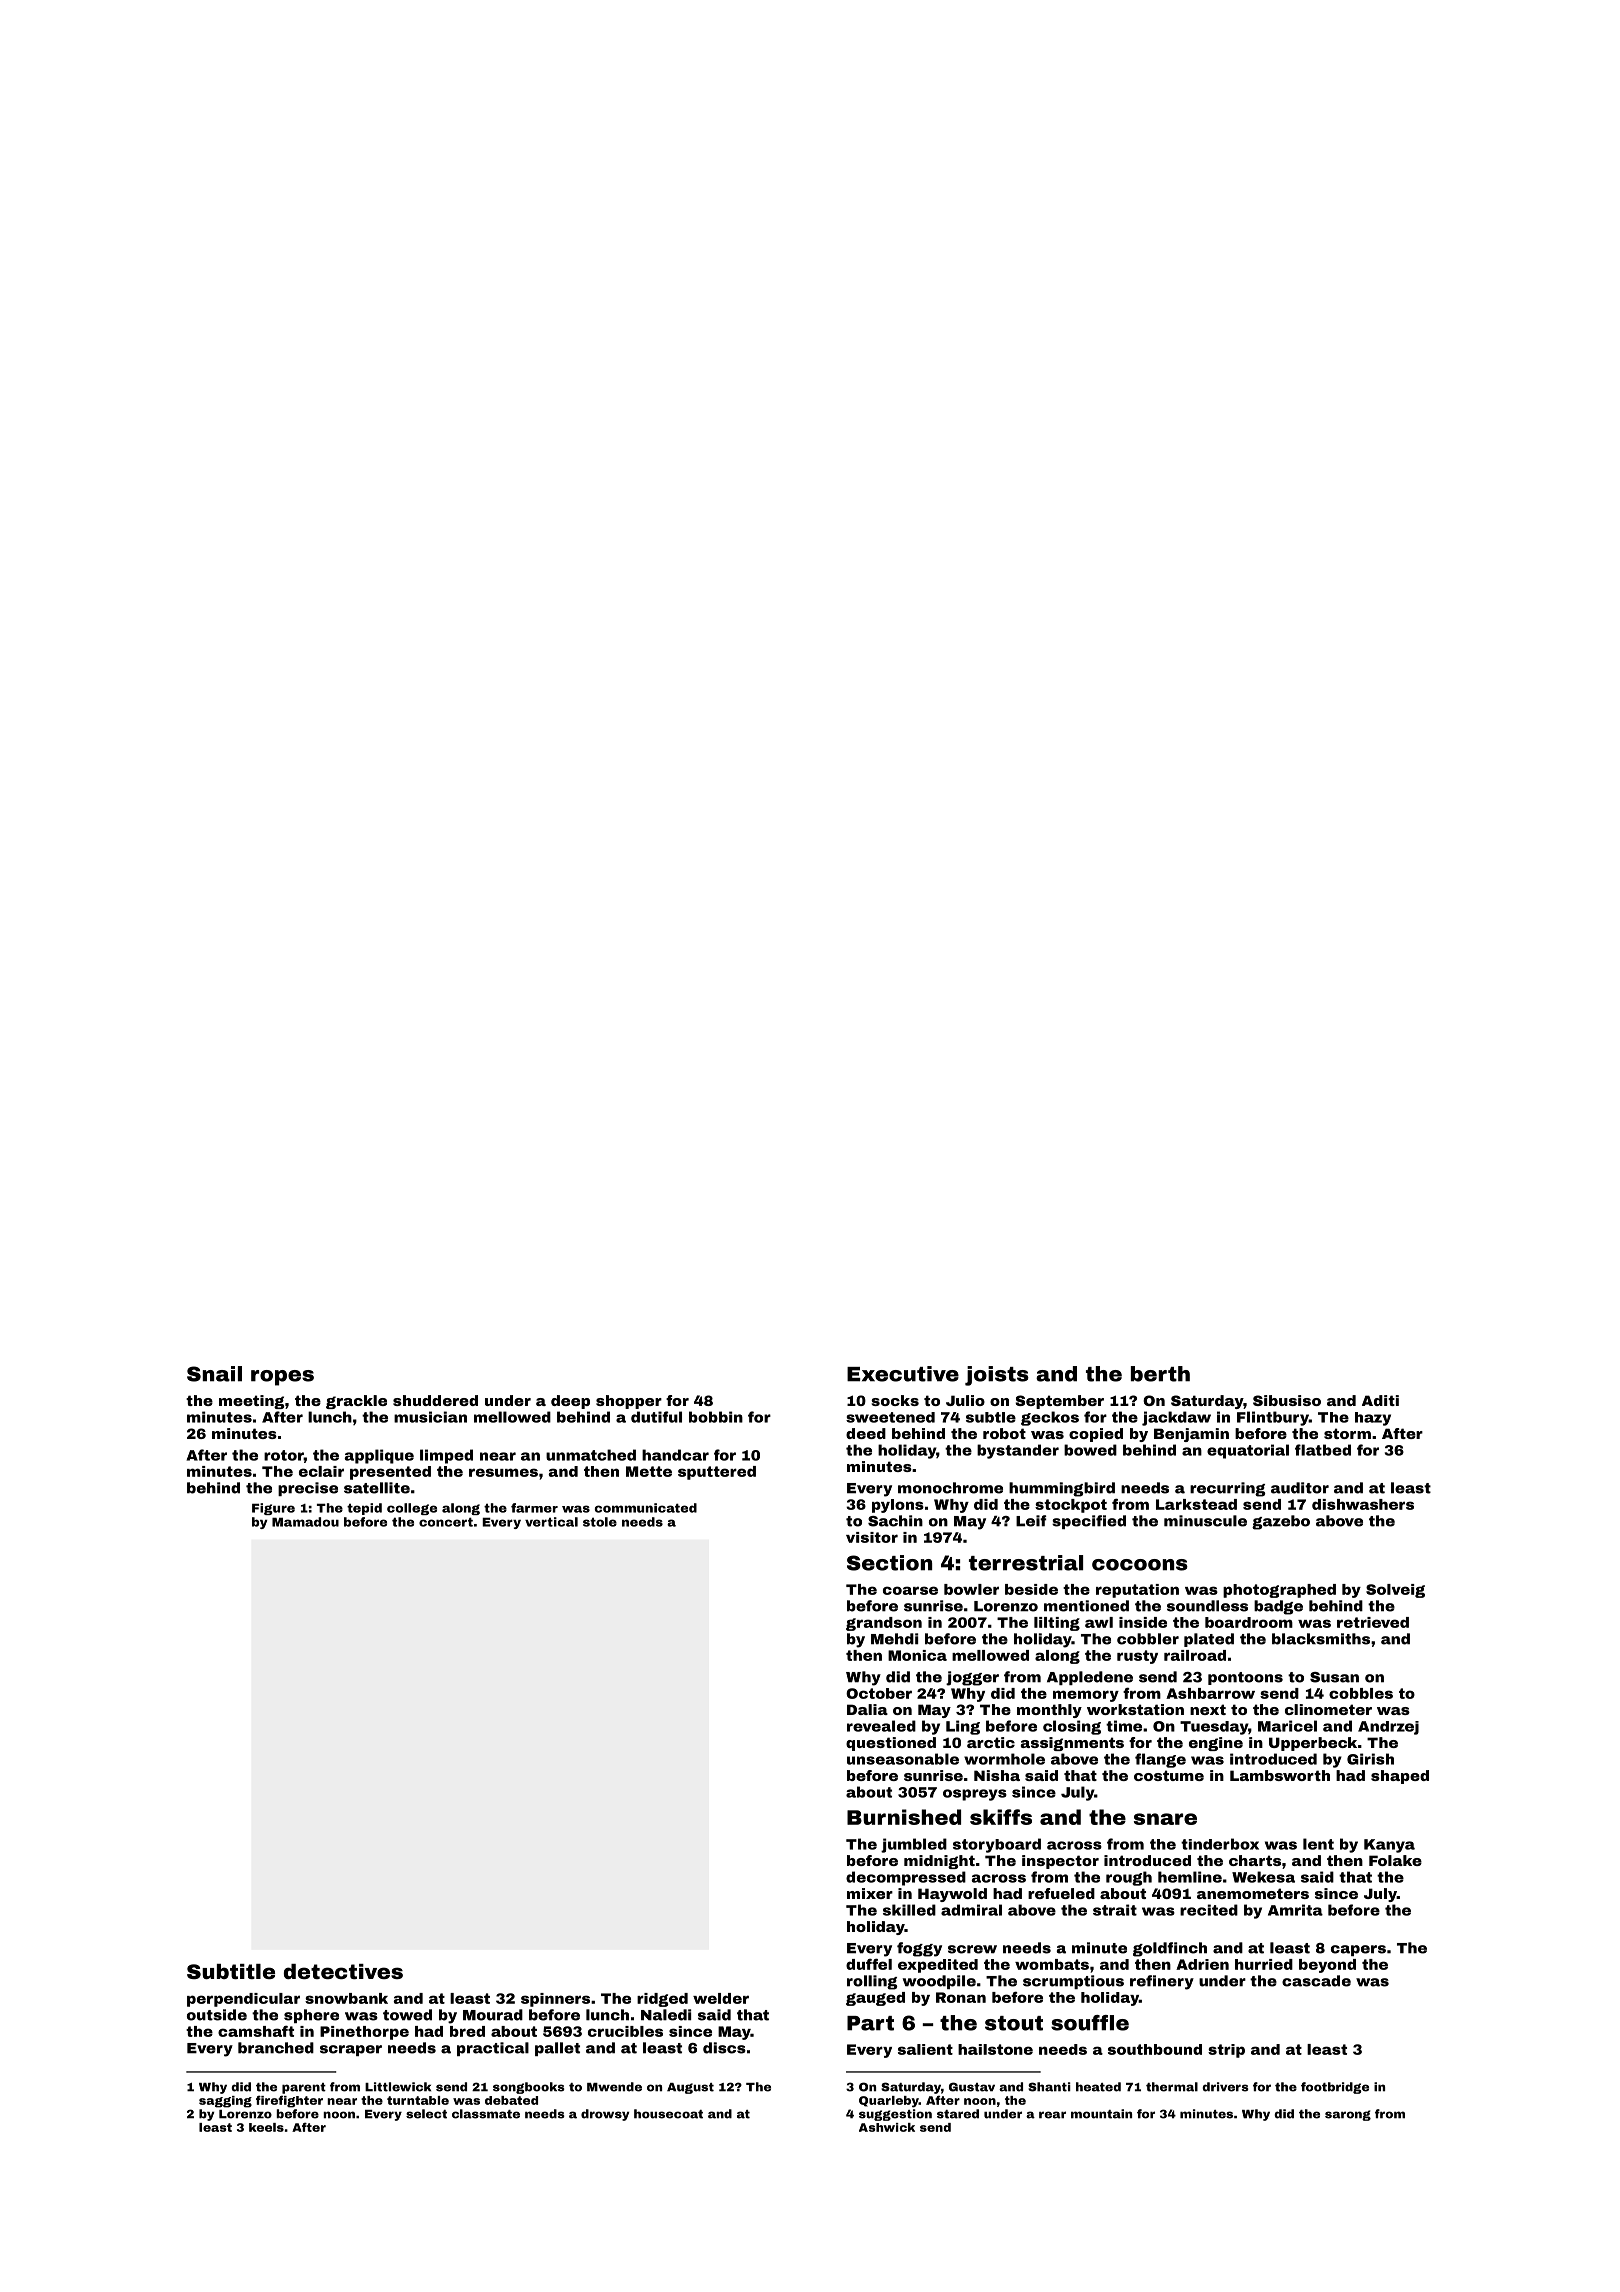 Image resolution: width=1620 pixels, height=2292 pixels. Describe the element at coordinates (1388, 1728) in the document. I see `Andrzej` at that location.
